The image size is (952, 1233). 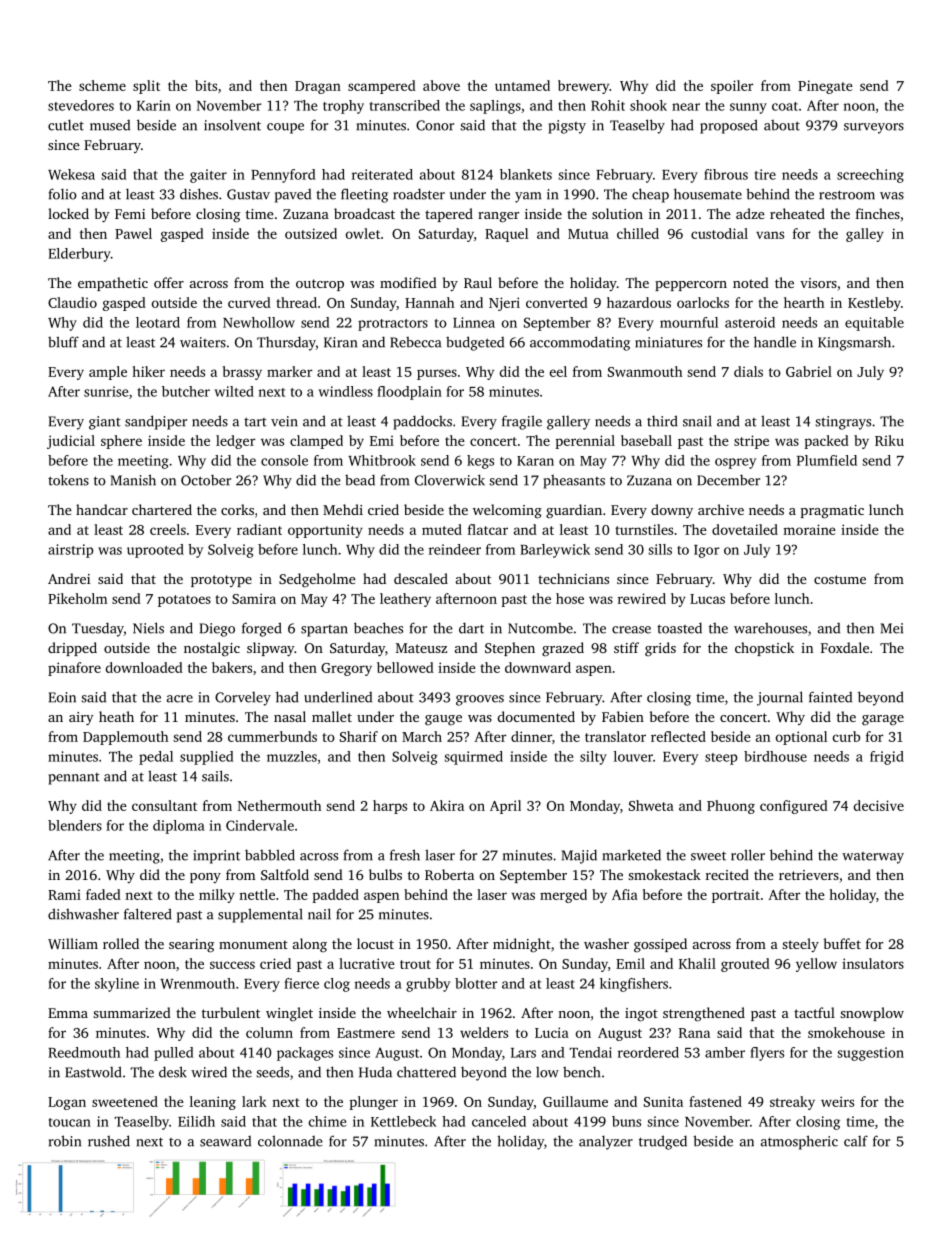 I want to click on spoiler, so click(x=732, y=87).
